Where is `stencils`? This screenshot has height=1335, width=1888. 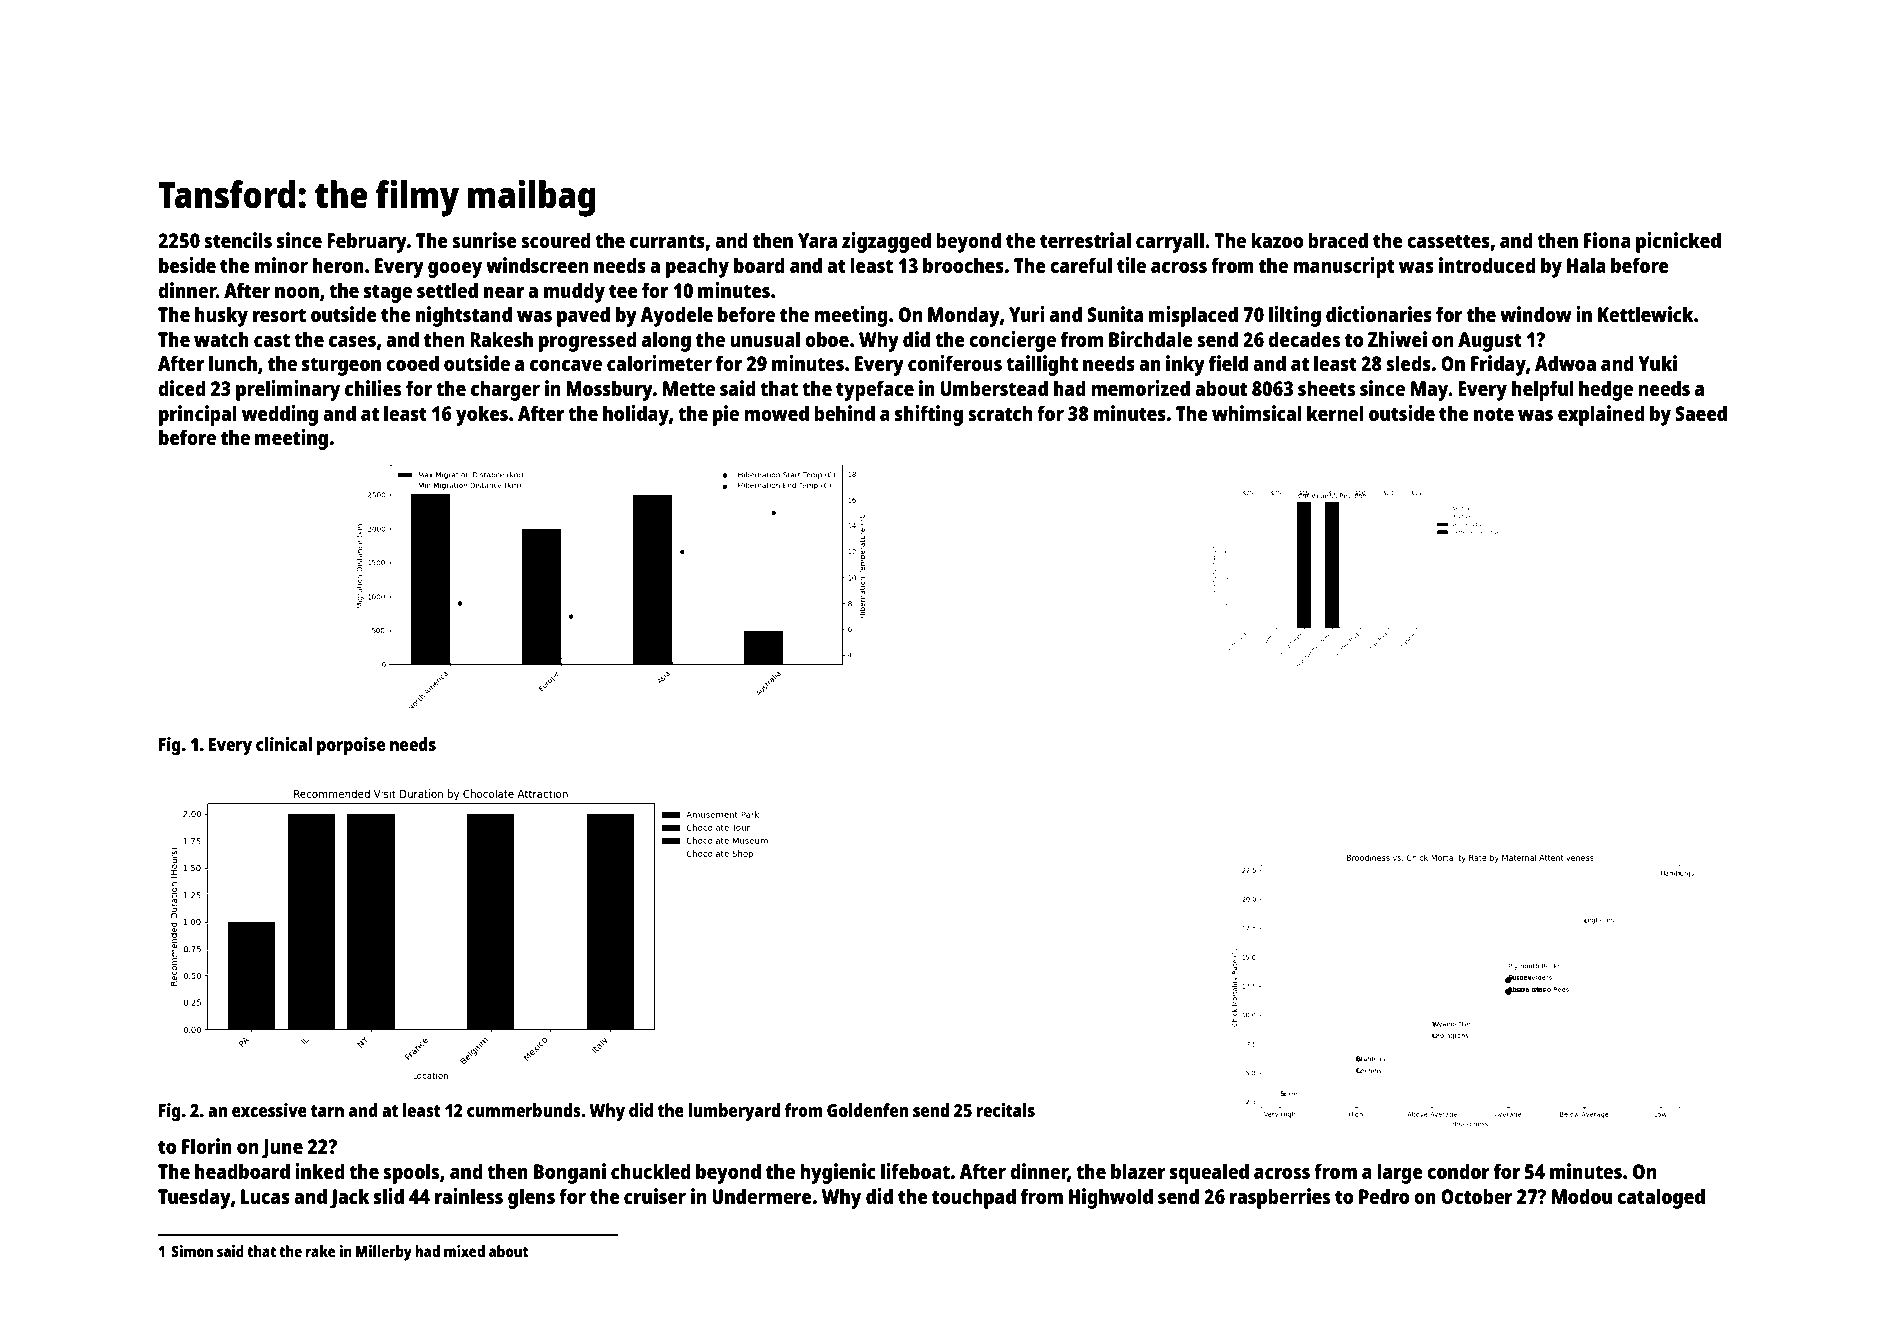 stencils is located at coordinates (238, 240).
